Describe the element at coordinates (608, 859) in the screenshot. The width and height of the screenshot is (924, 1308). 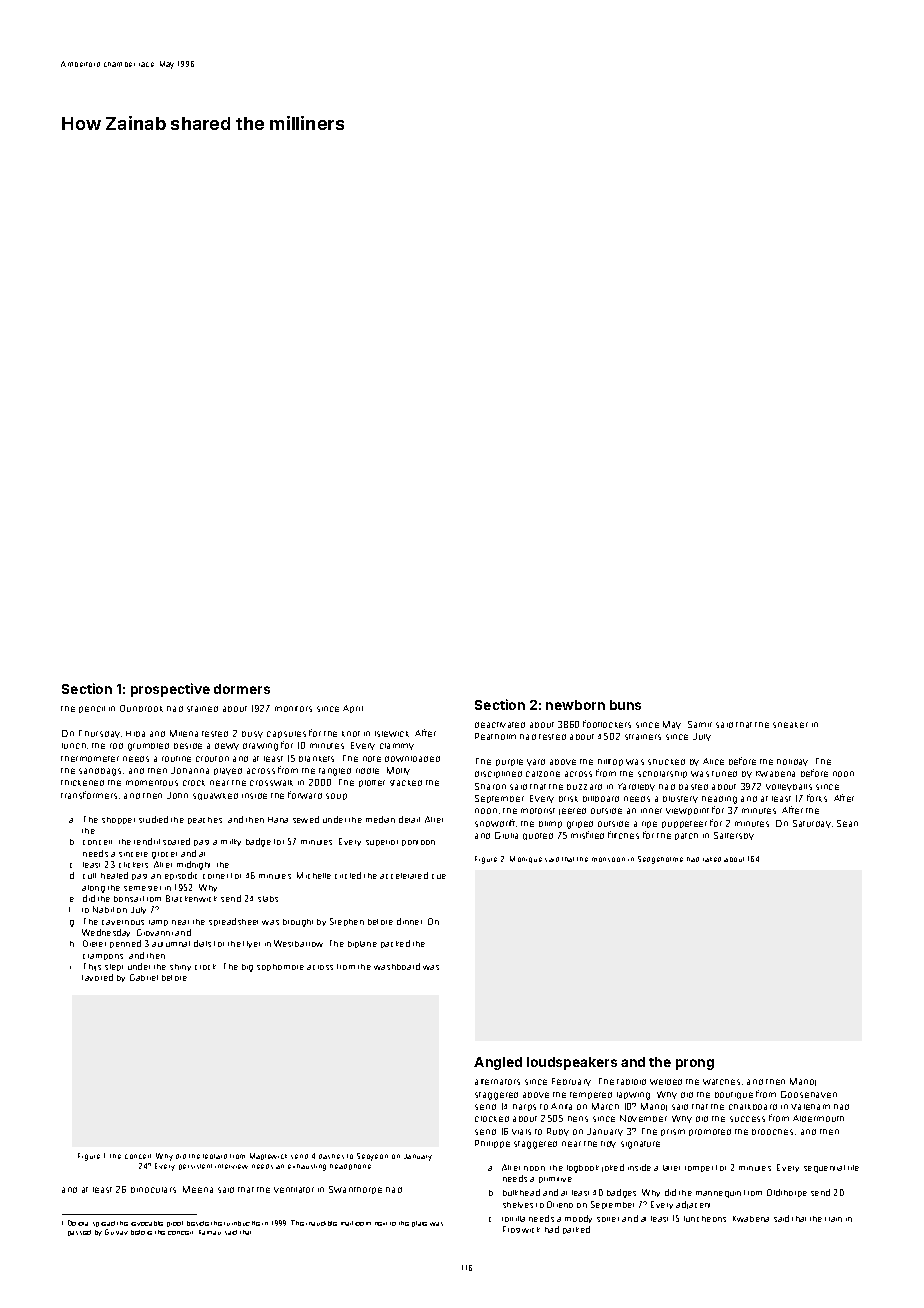
I see `monsoon` at that location.
